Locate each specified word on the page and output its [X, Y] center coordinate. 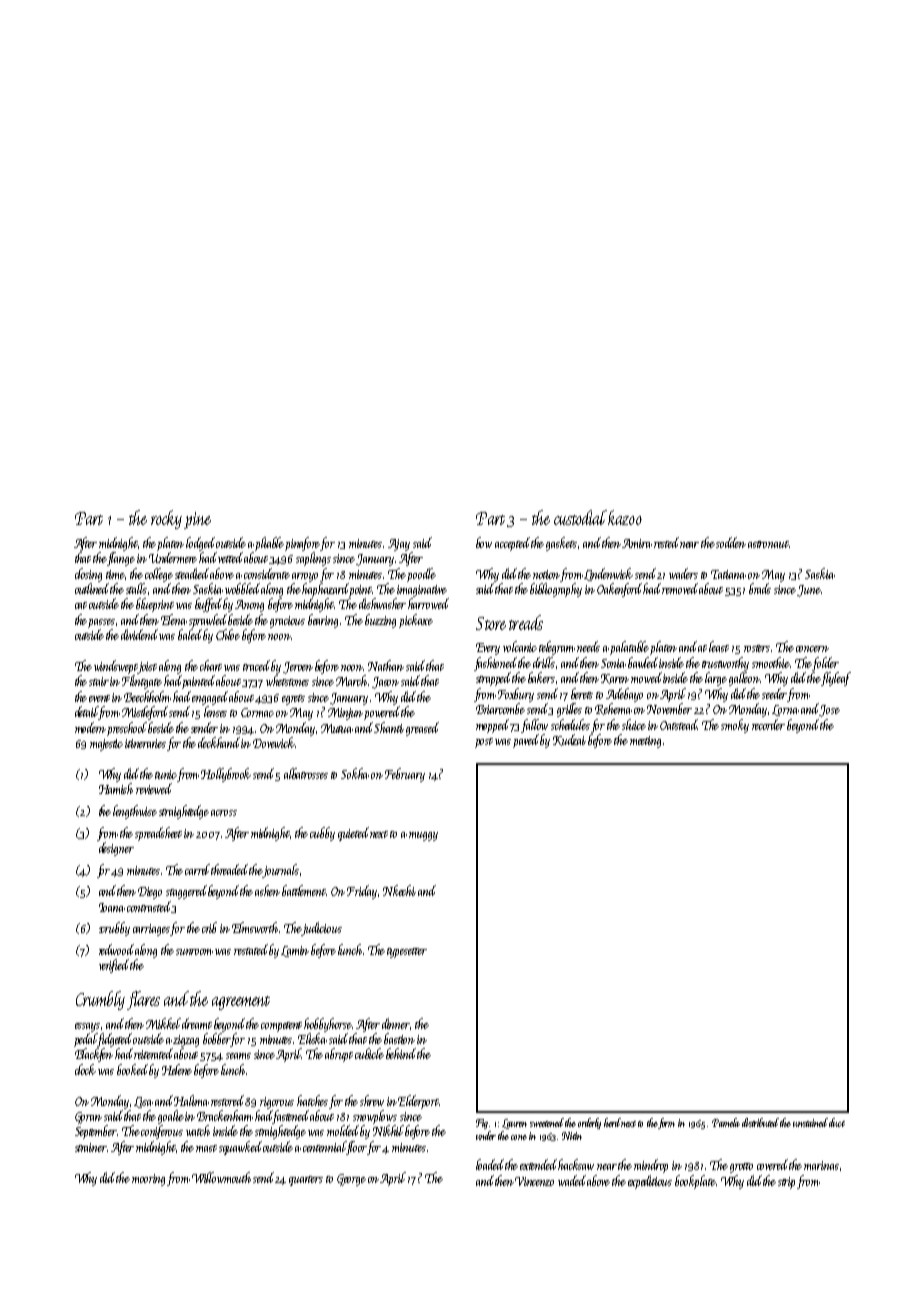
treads [526, 622]
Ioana [112, 907]
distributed [760, 1122]
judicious [322, 929]
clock [85, 1069]
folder [826, 664]
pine [197, 520]
